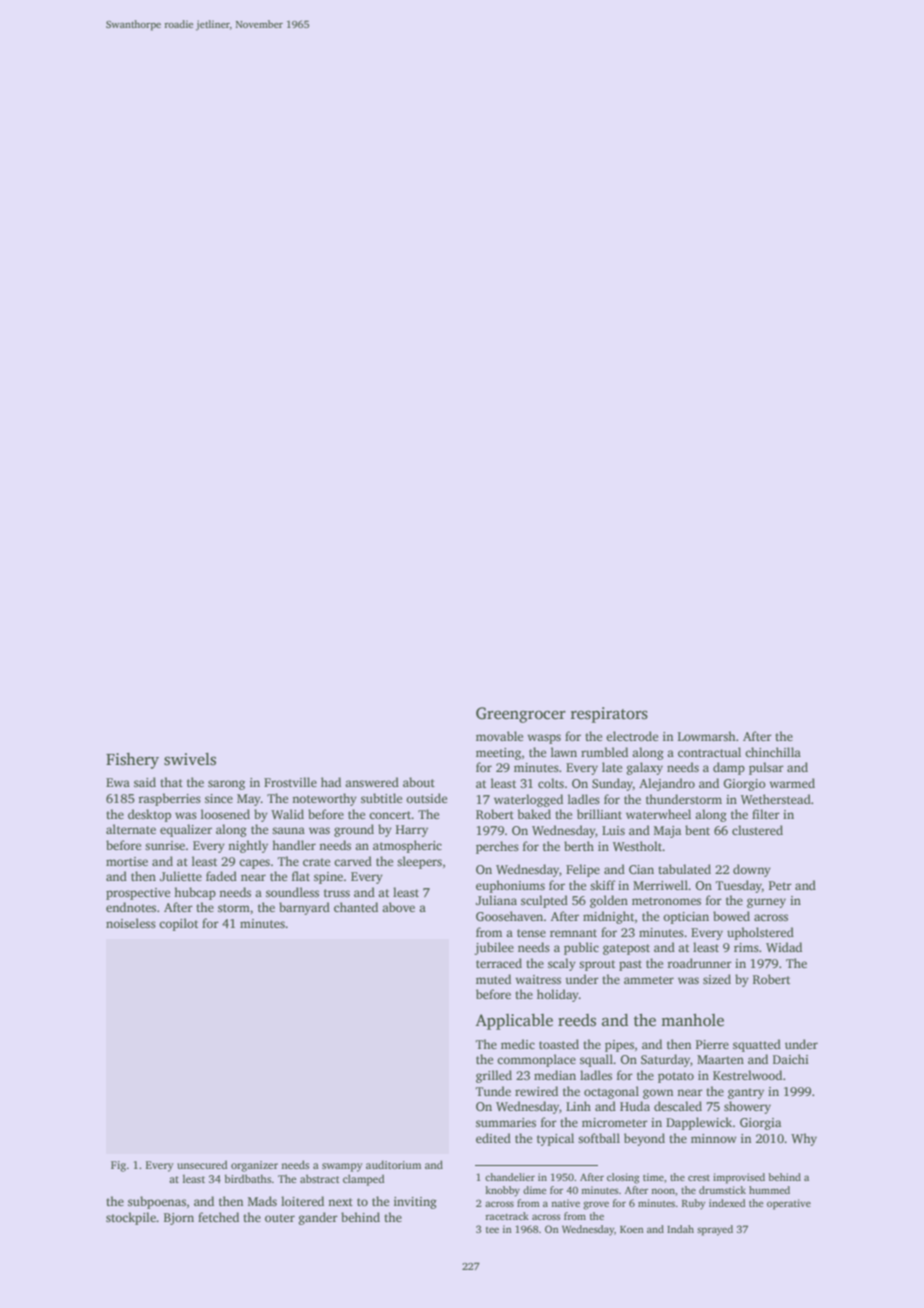  Describe the element at coordinates (426, 798) in the image. I see `outside` at that location.
